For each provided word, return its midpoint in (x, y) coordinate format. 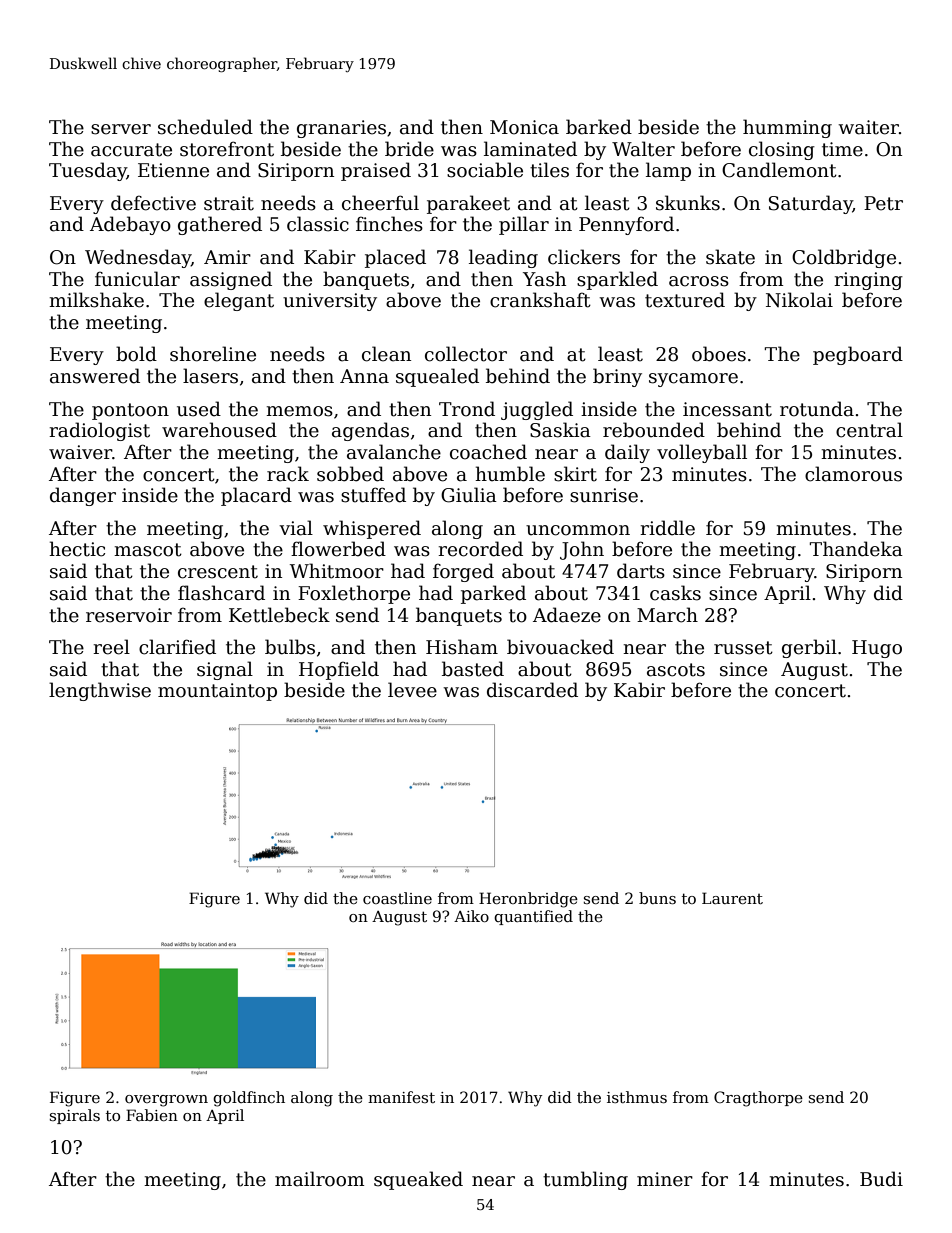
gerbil (809, 648)
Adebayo (130, 225)
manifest (401, 1097)
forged (463, 572)
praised (376, 171)
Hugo (877, 649)
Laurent (732, 898)
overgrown (166, 1101)
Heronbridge (528, 900)
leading (503, 258)
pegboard (858, 355)
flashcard (221, 593)
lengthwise (100, 691)
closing (782, 150)
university (330, 302)
